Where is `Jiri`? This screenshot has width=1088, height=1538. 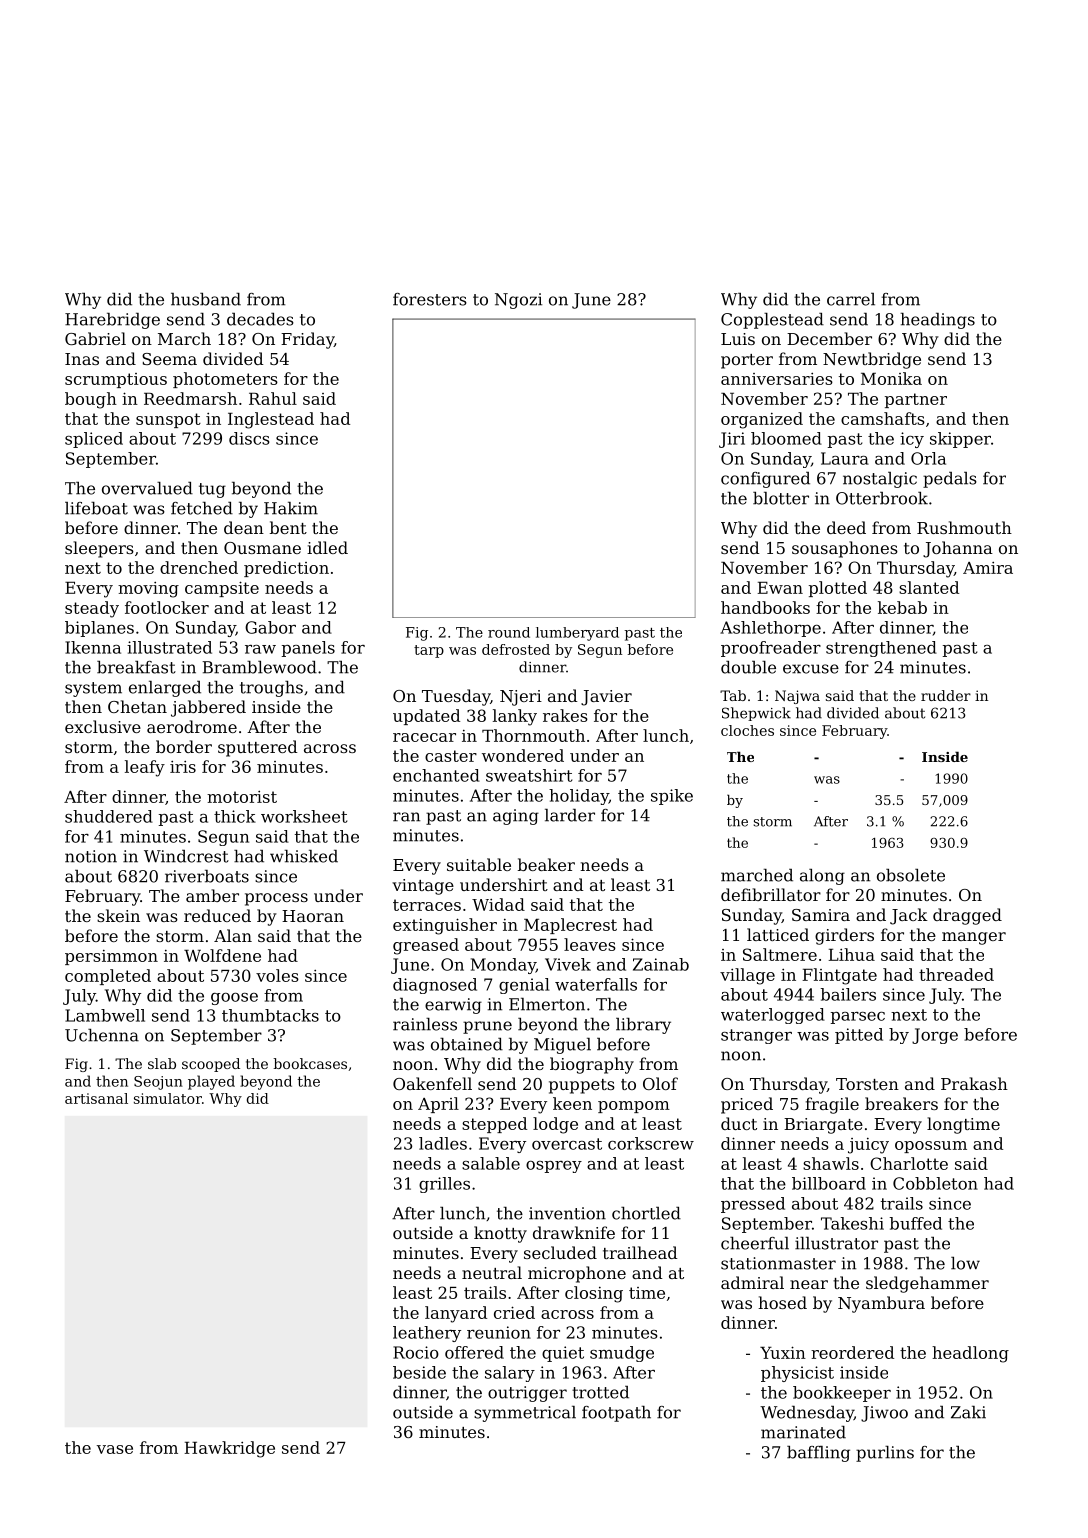 Jiri is located at coordinates (732, 440).
